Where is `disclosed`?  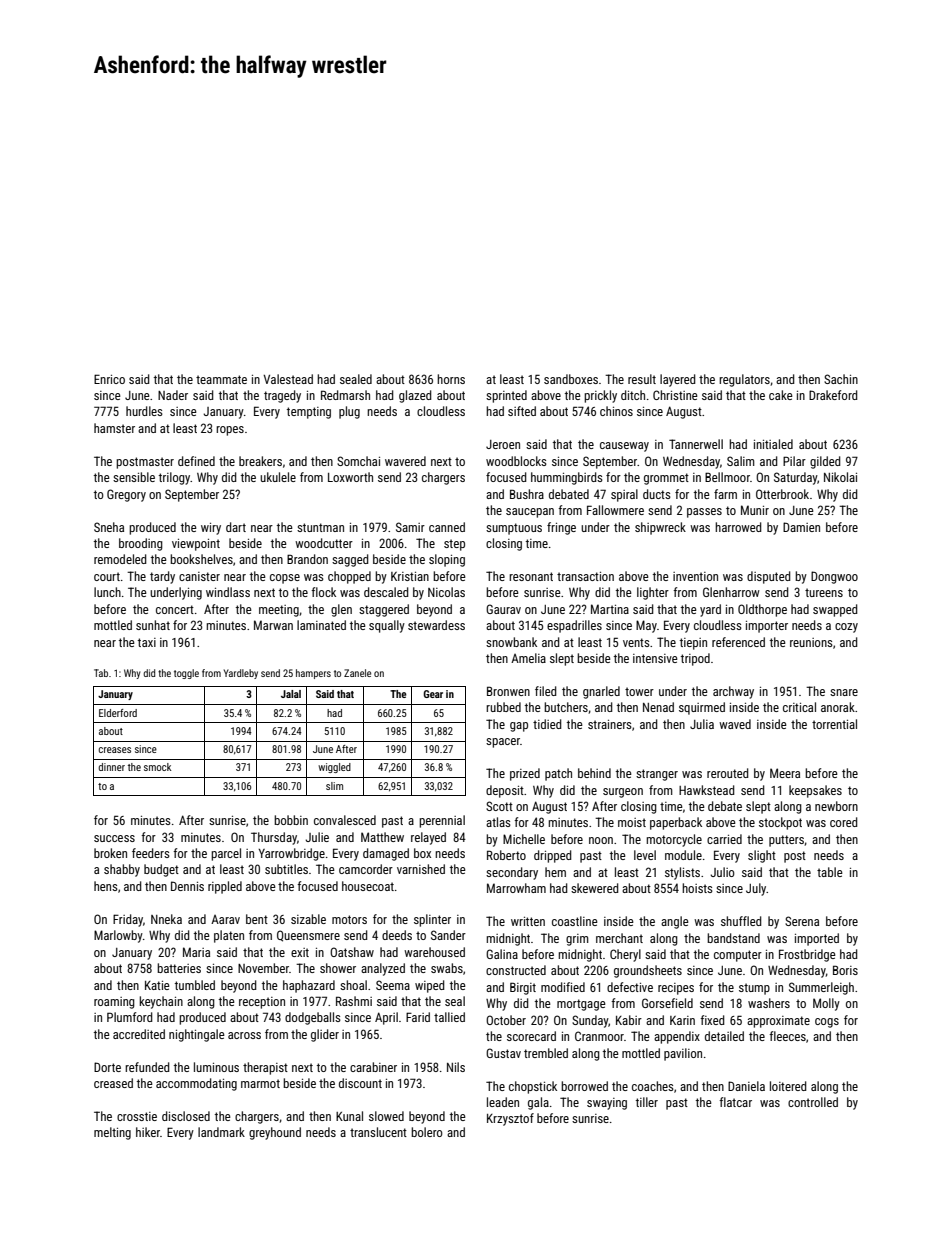
disclosed is located at coordinates (186, 1116).
